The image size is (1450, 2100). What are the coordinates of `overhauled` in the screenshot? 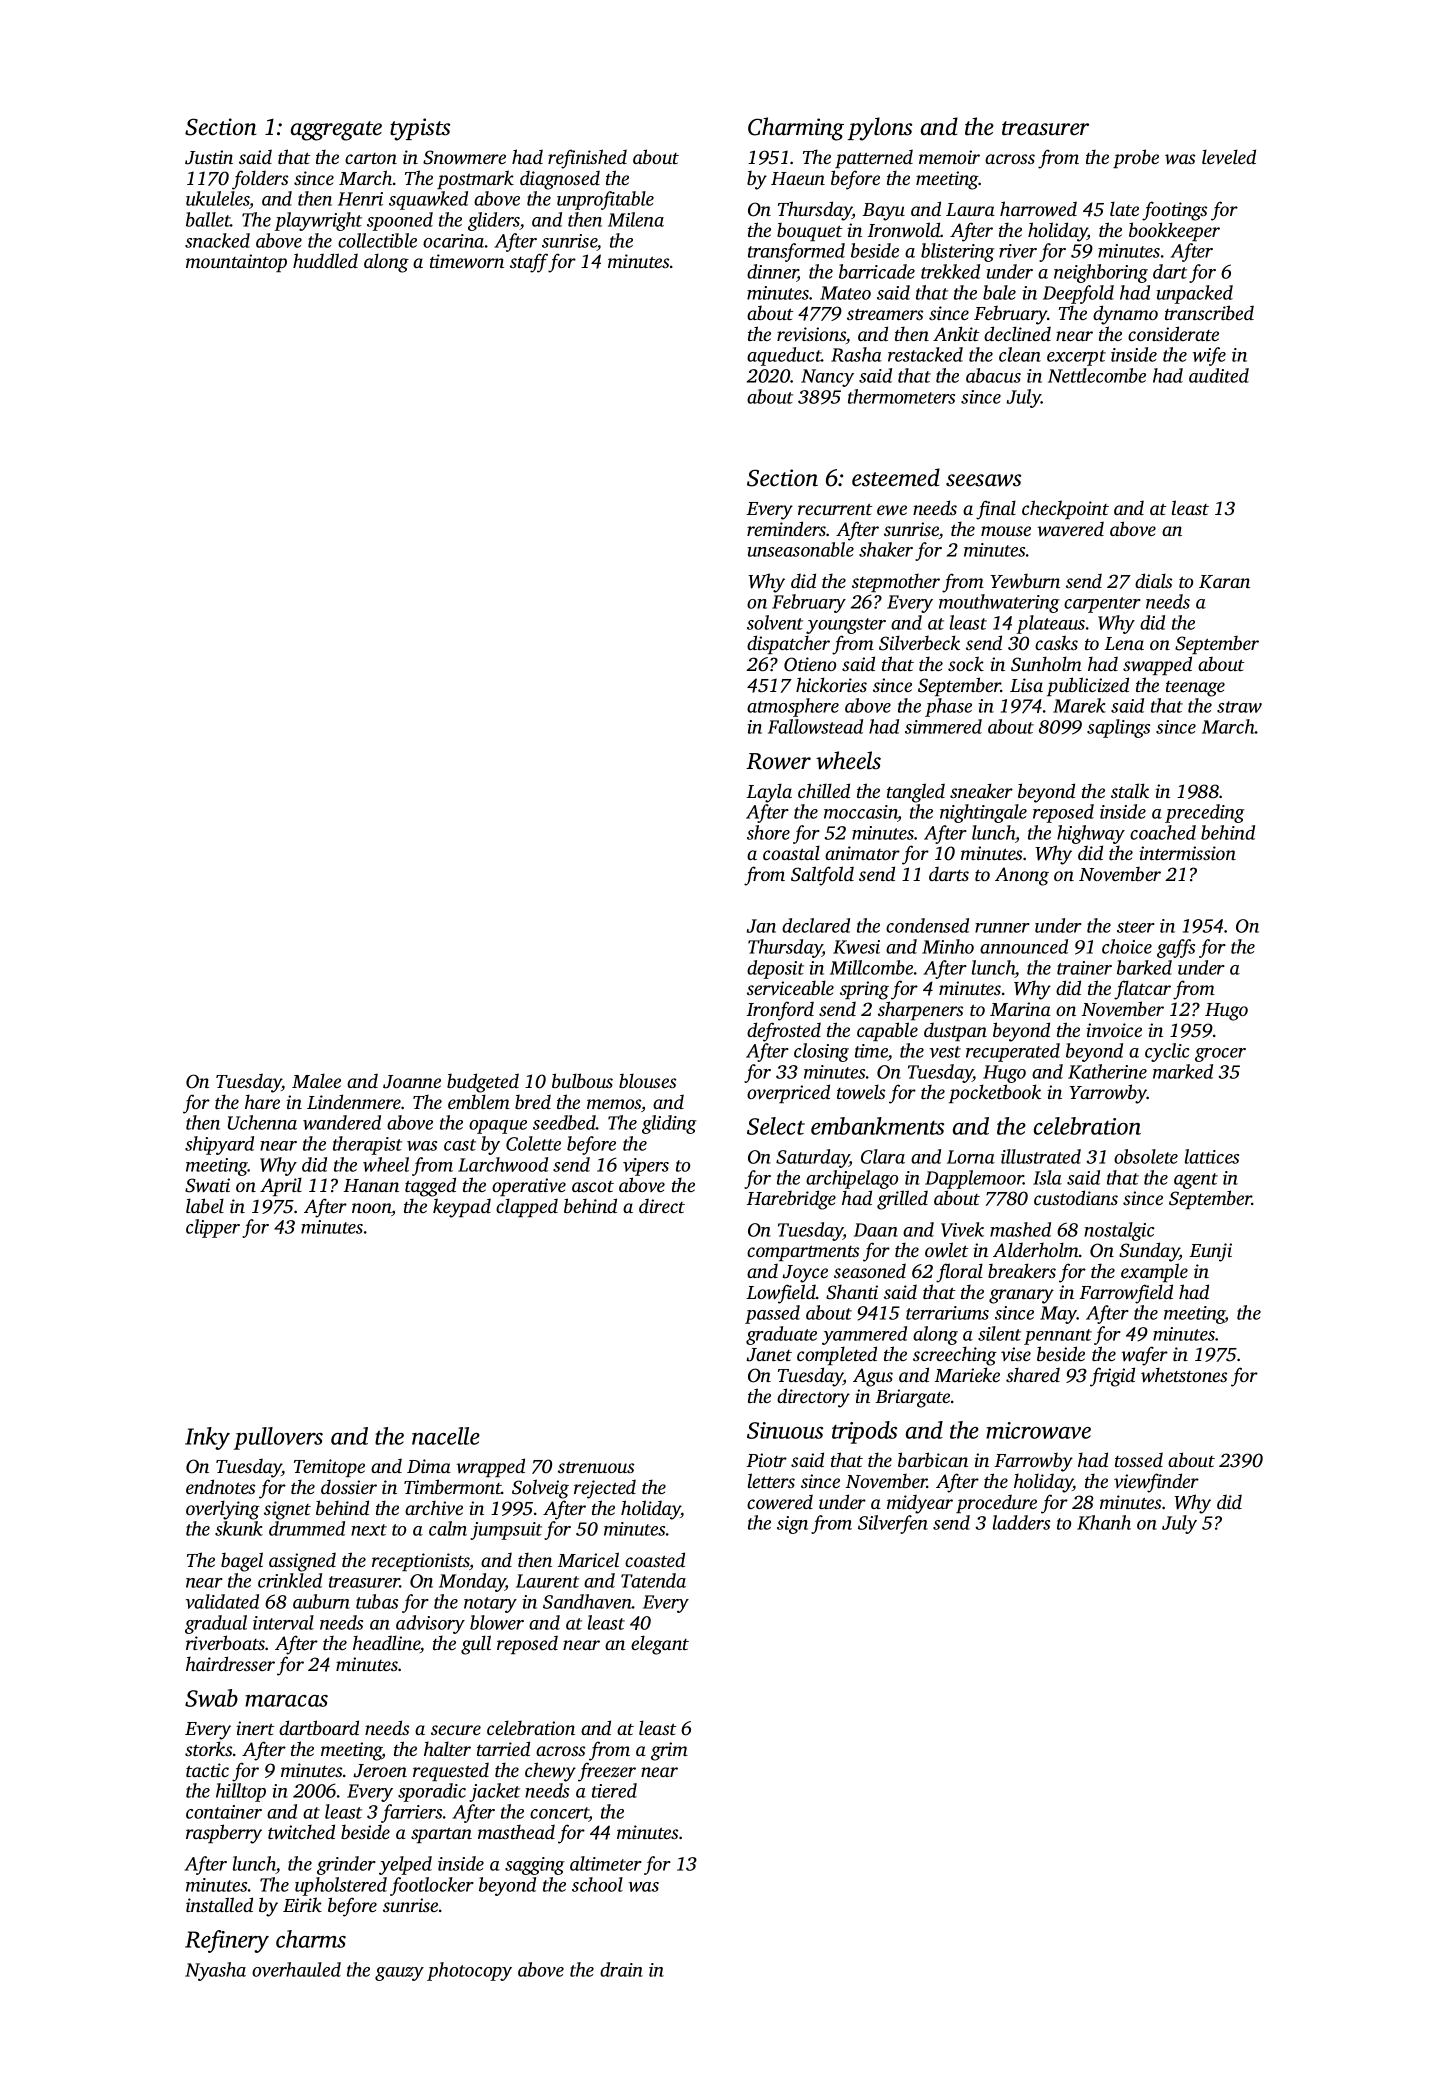 It's located at (296, 1969).
